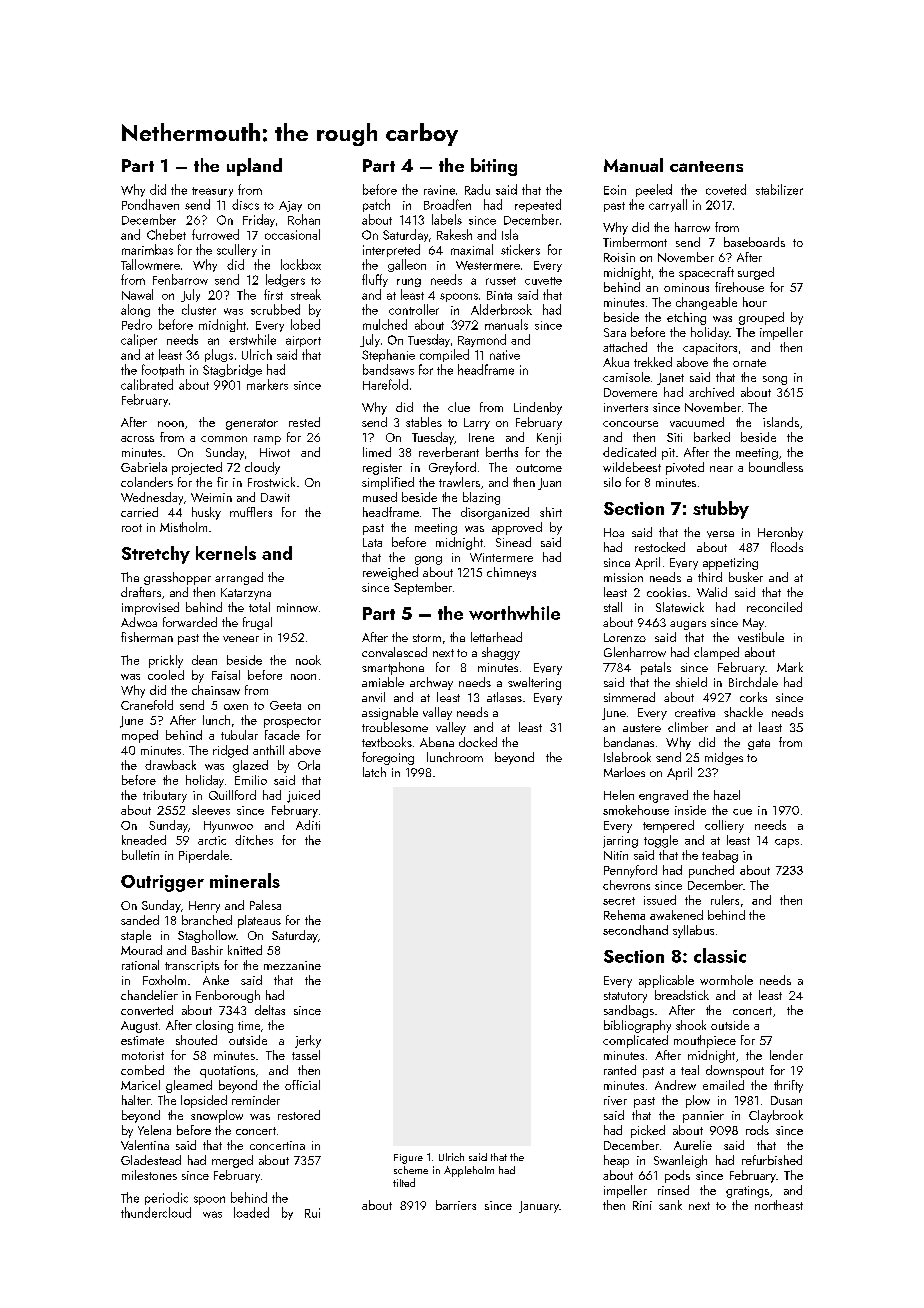 Image resolution: width=924 pixels, height=1308 pixels. What do you see at coordinates (251, 1212) in the image?
I see `loaded` at bounding box center [251, 1212].
